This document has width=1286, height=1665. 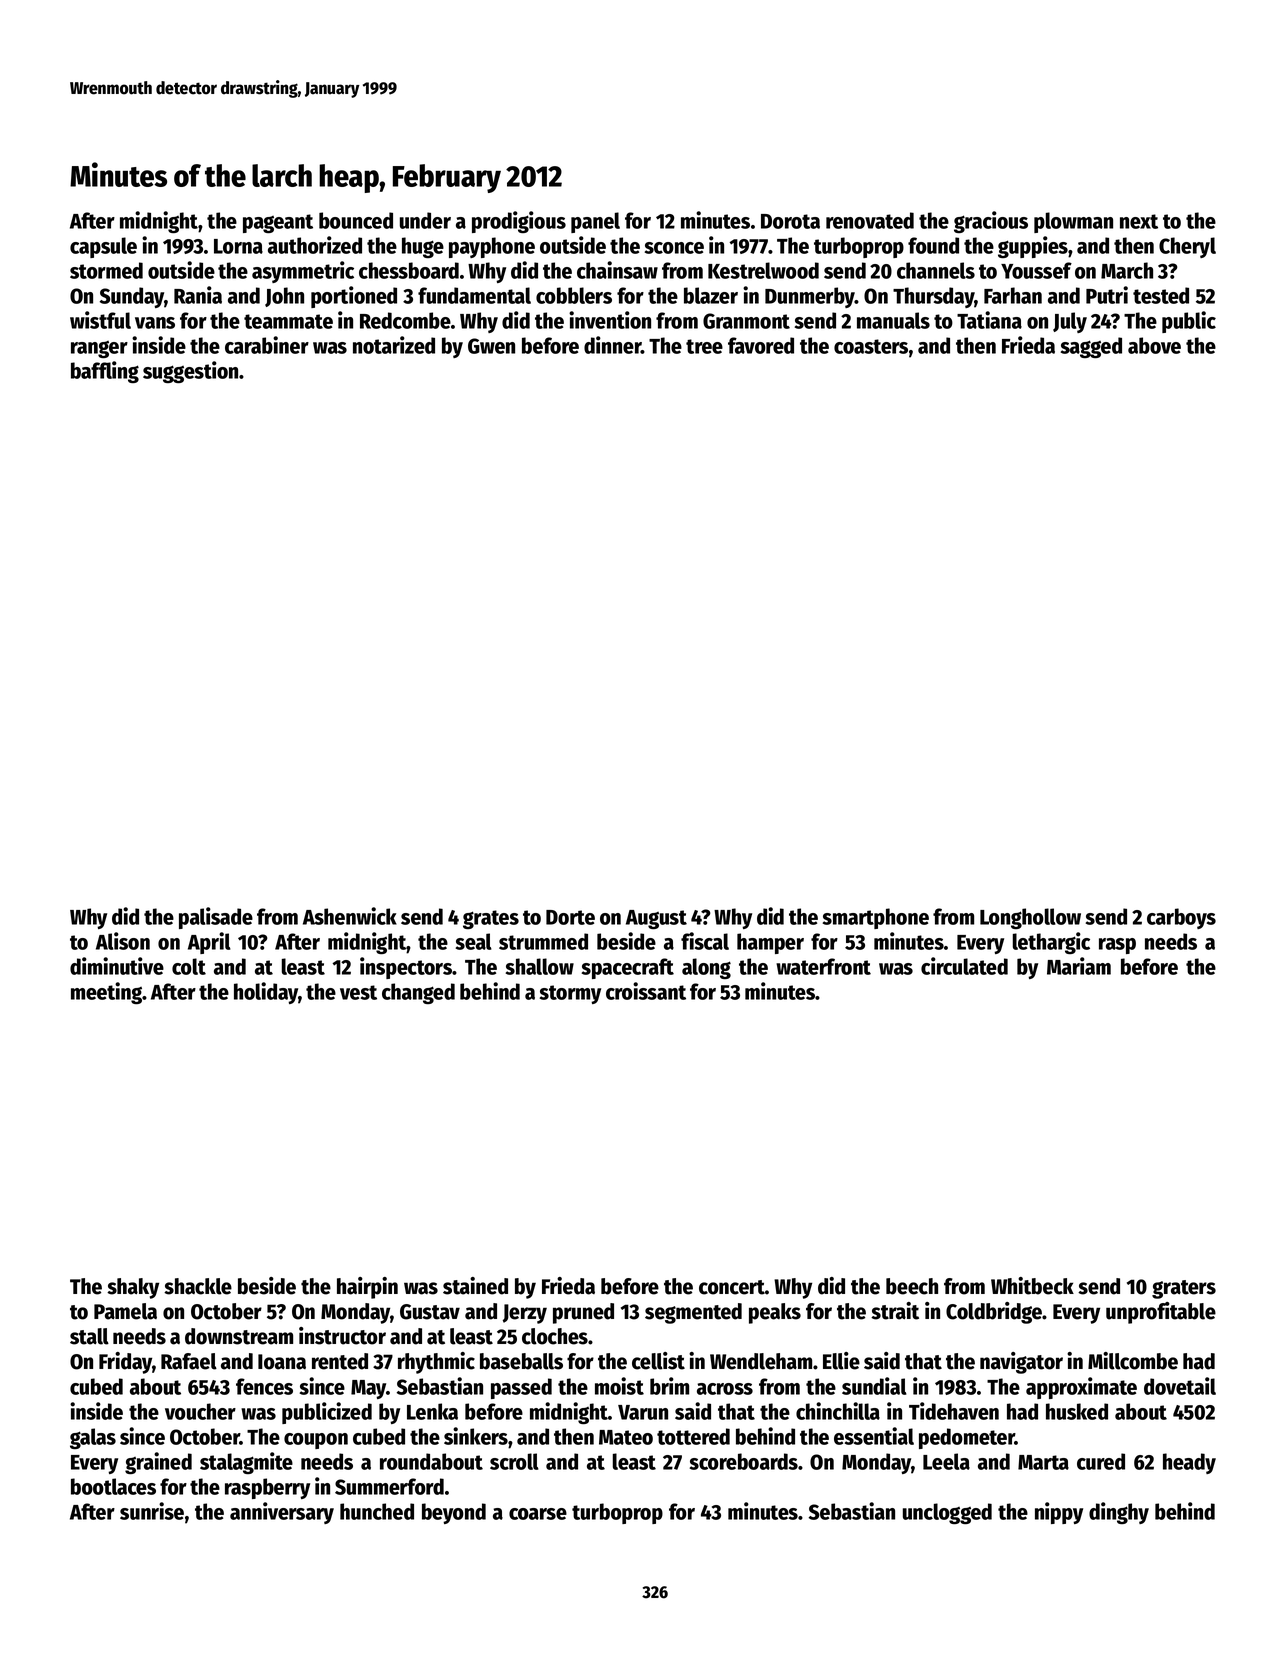 I want to click on favored, so click(x=761, y=345).
